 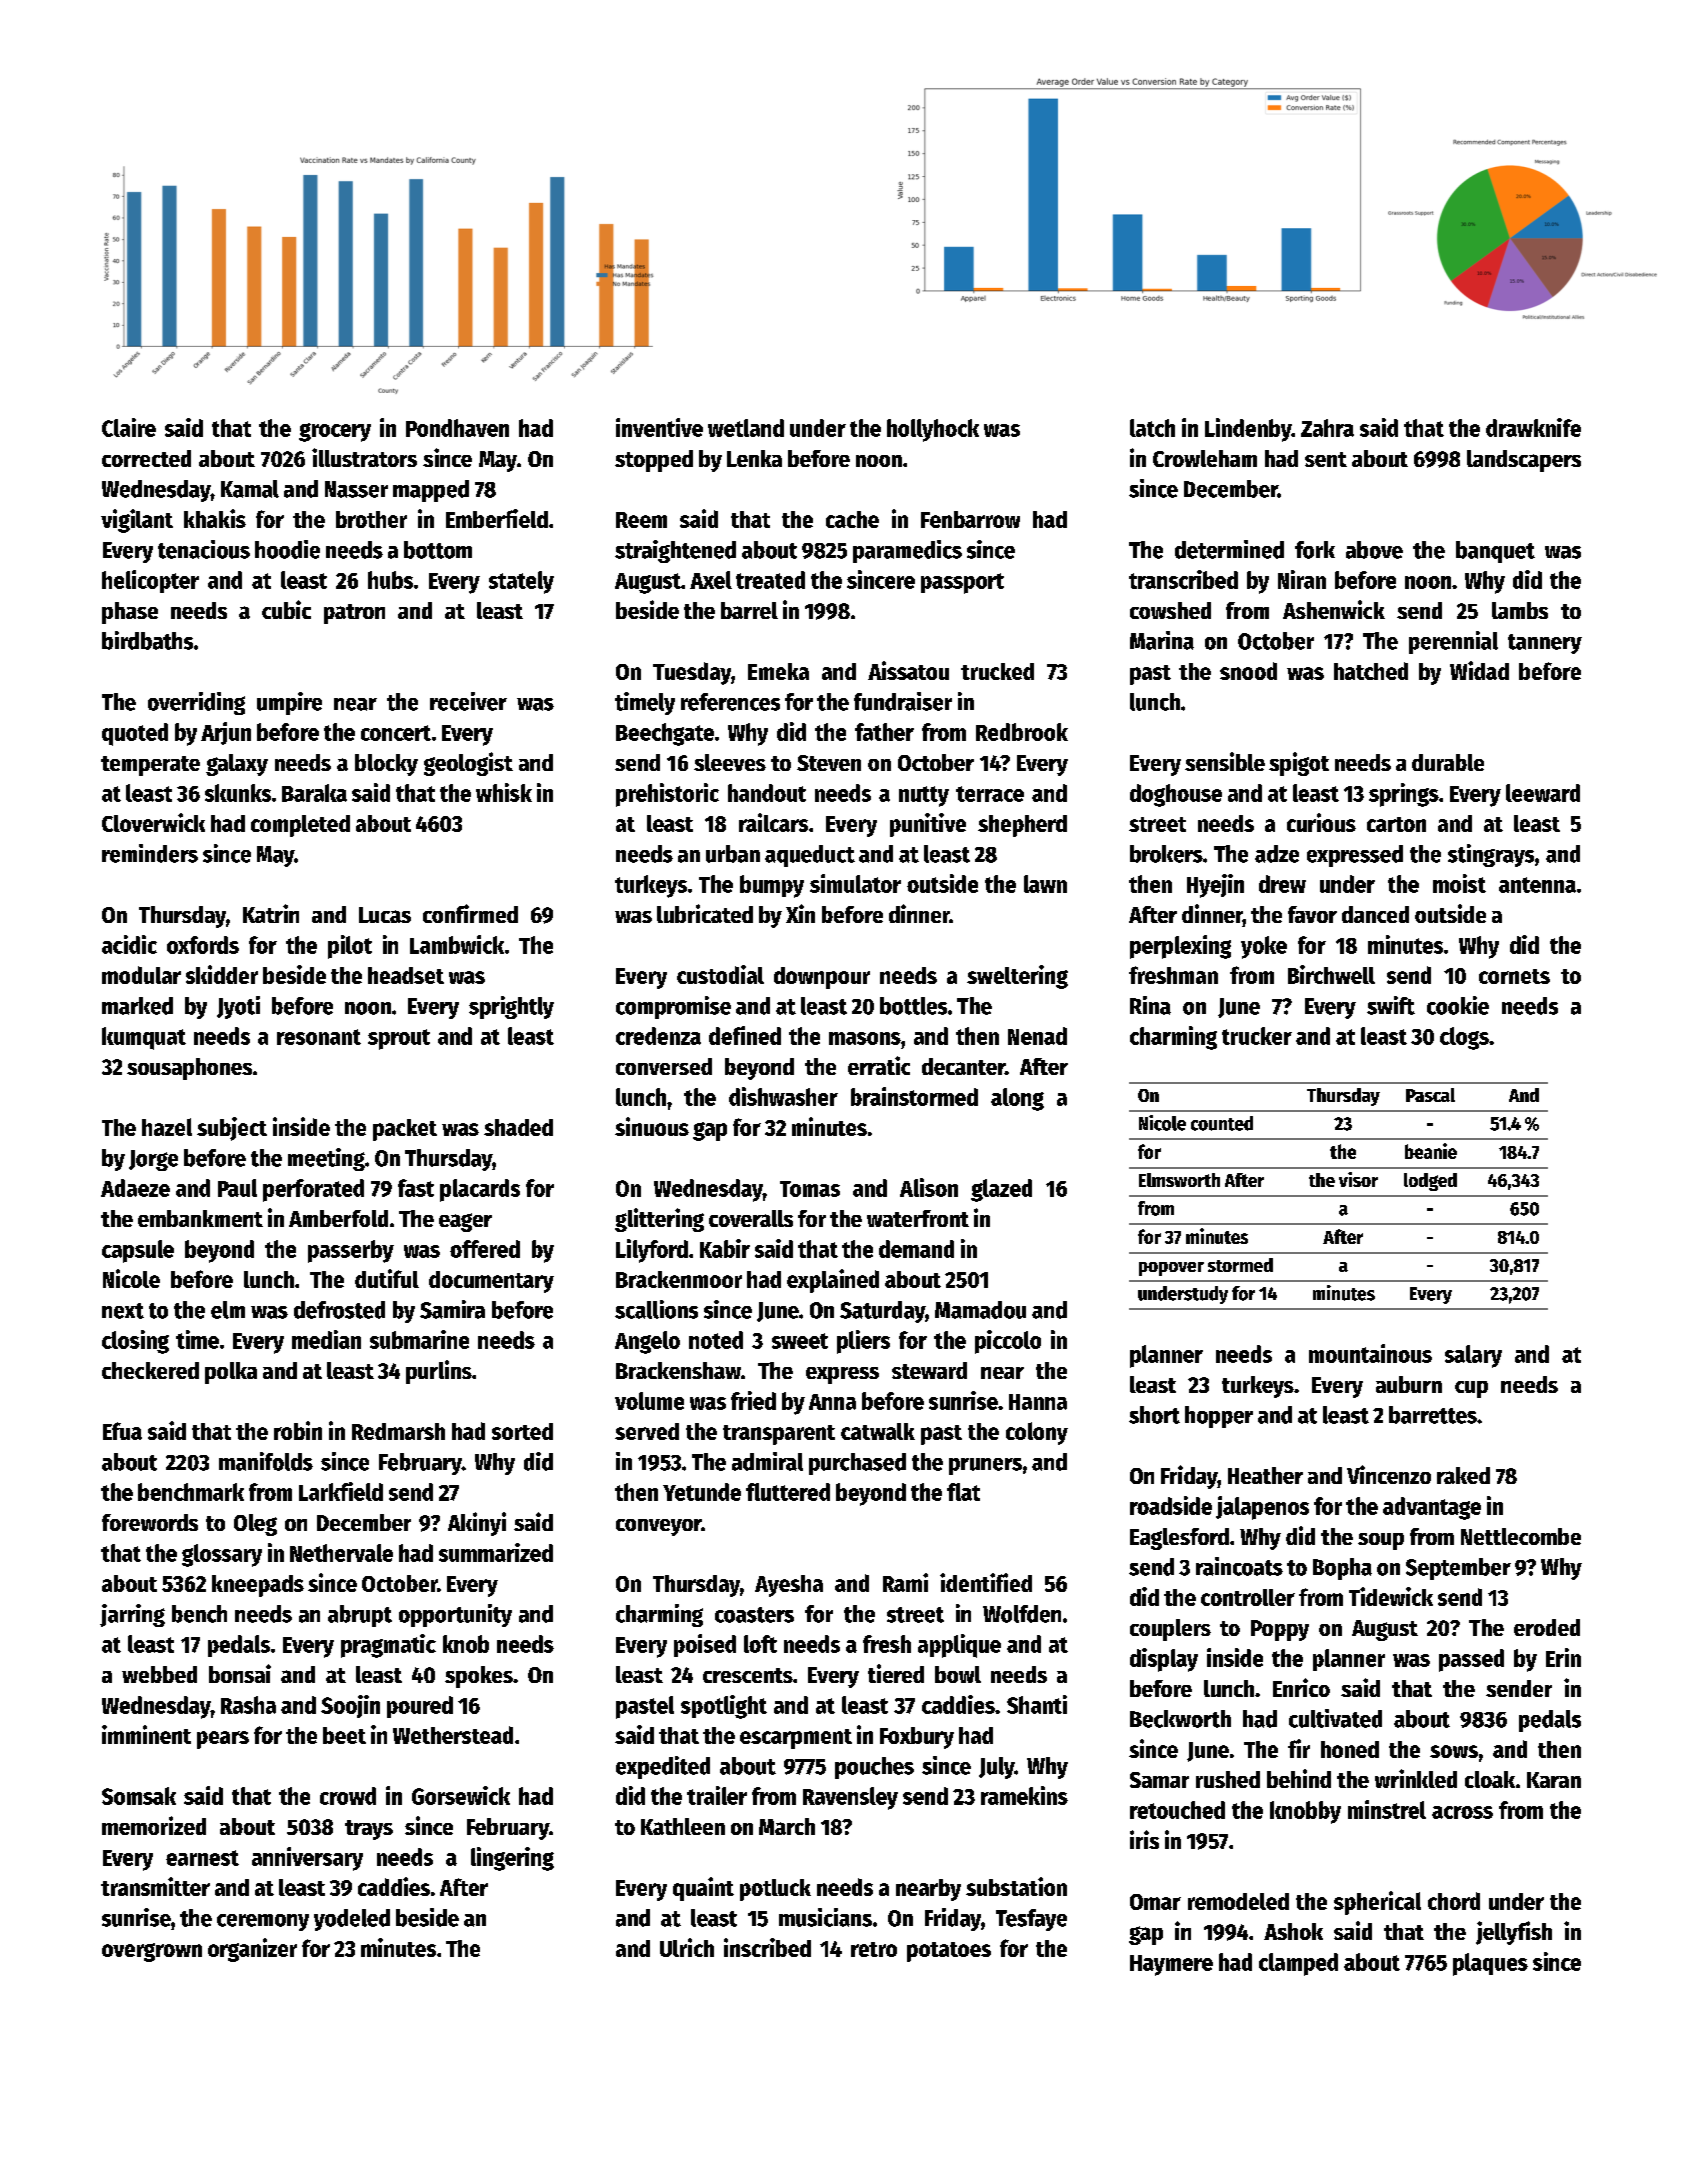 I want to click on cookie, so click(x=1458, y=1005).
